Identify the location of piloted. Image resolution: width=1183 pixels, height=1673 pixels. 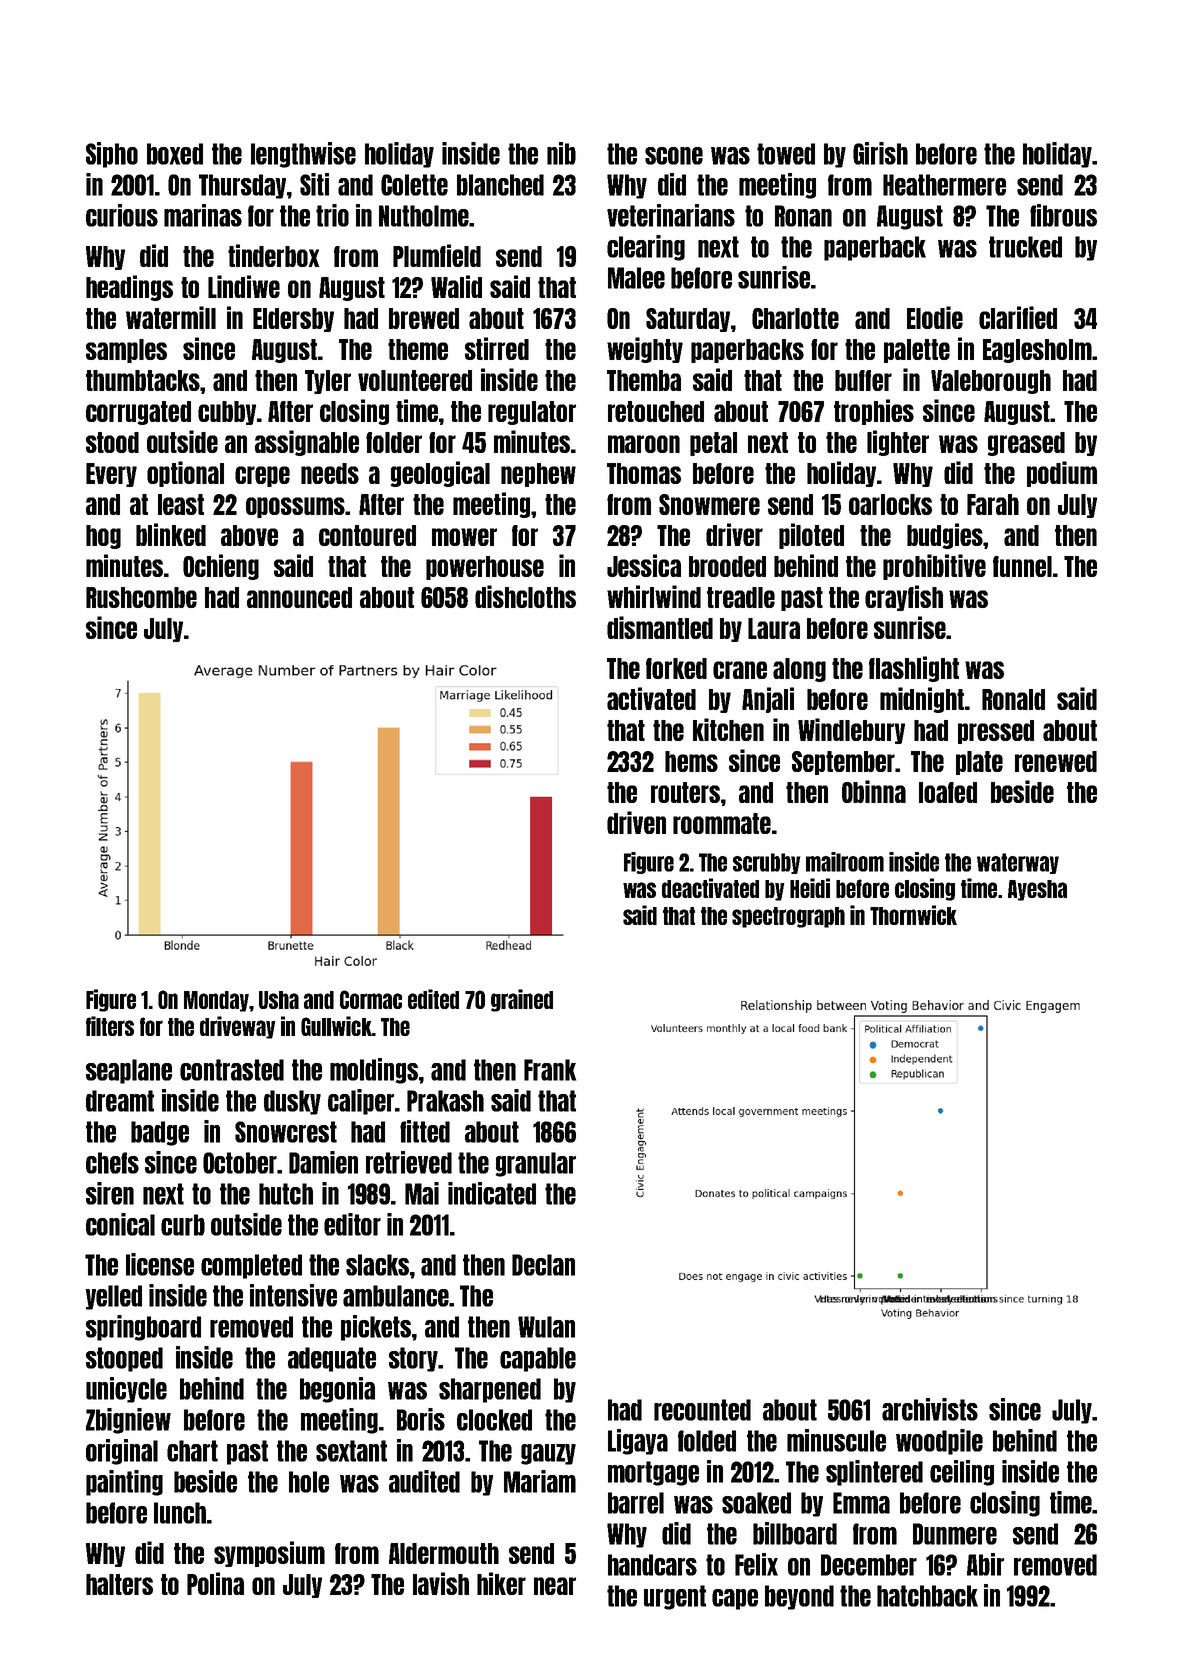
(811, 536).
